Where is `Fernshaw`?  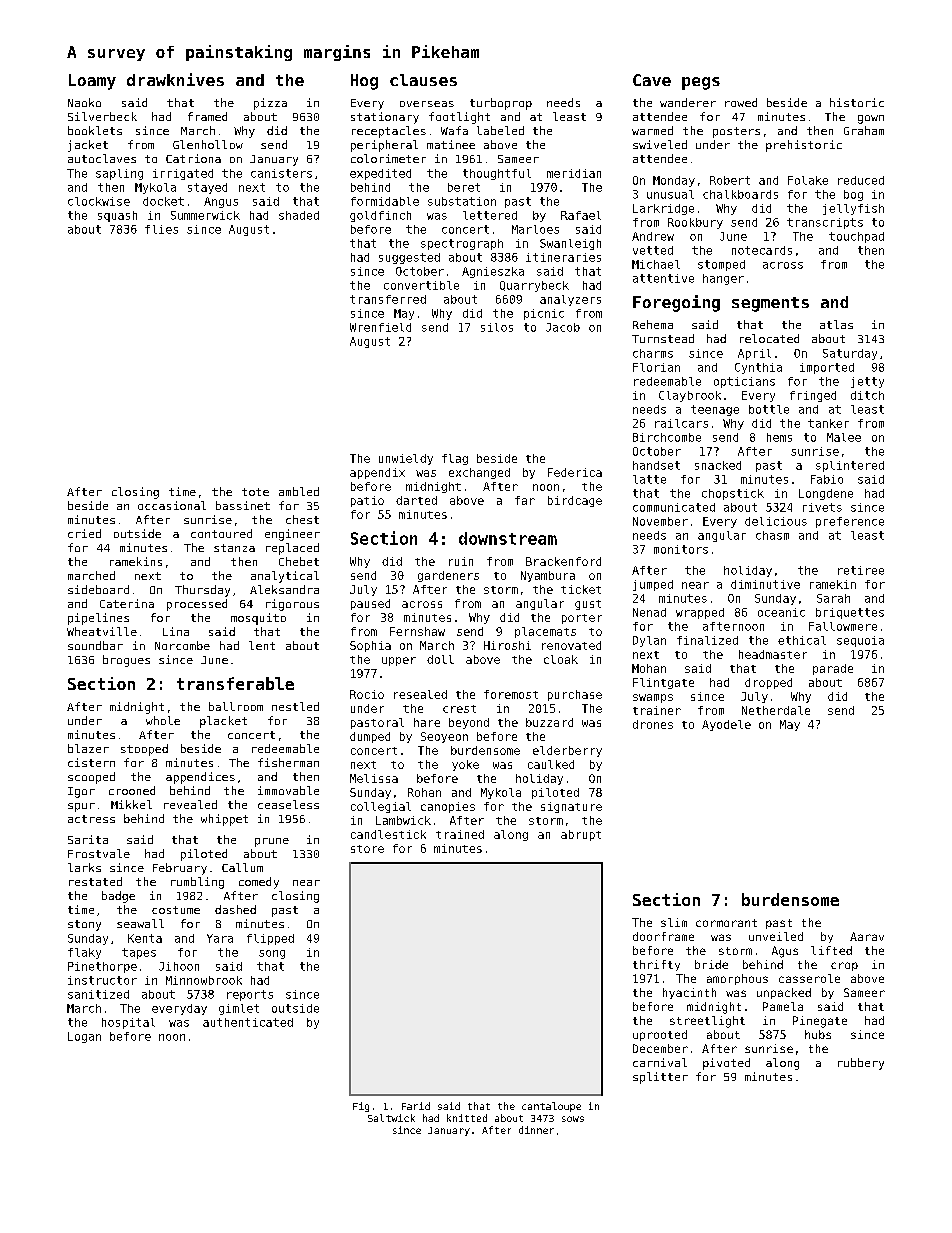 Fernshaw is located at coordinates (417, 631).
